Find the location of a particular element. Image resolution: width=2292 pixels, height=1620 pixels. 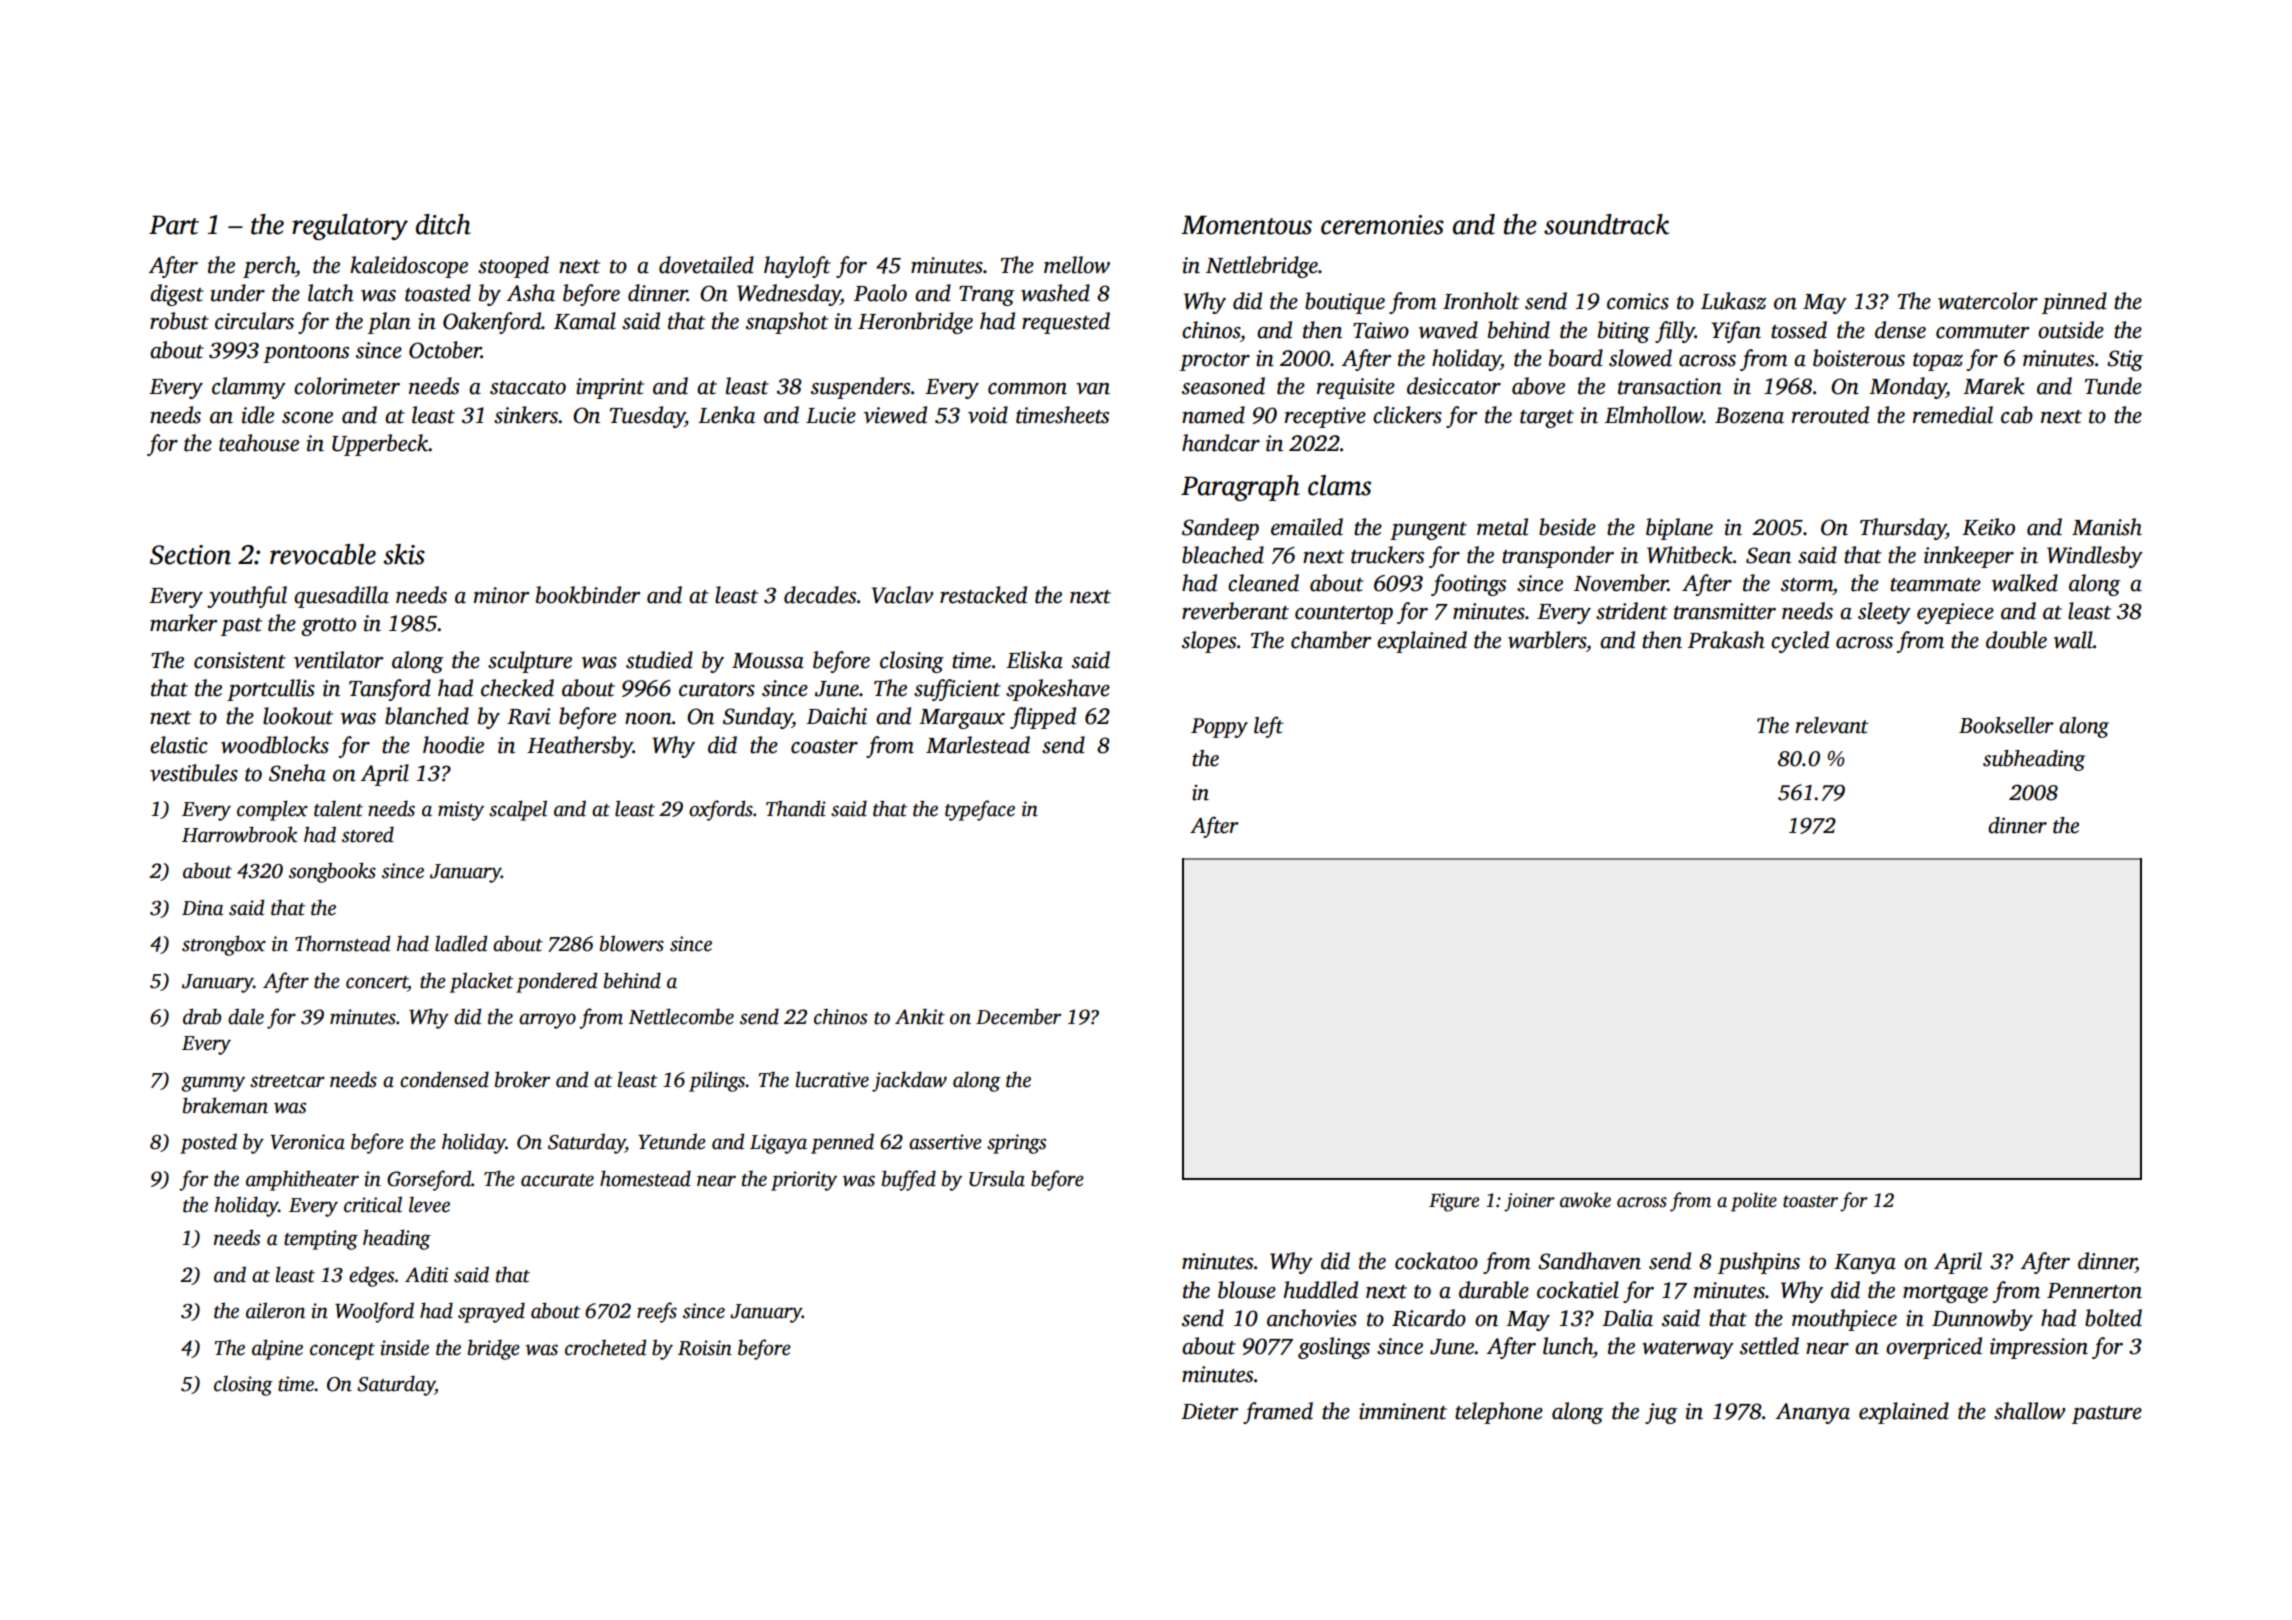

skis is located at coordinates (404, 554).
